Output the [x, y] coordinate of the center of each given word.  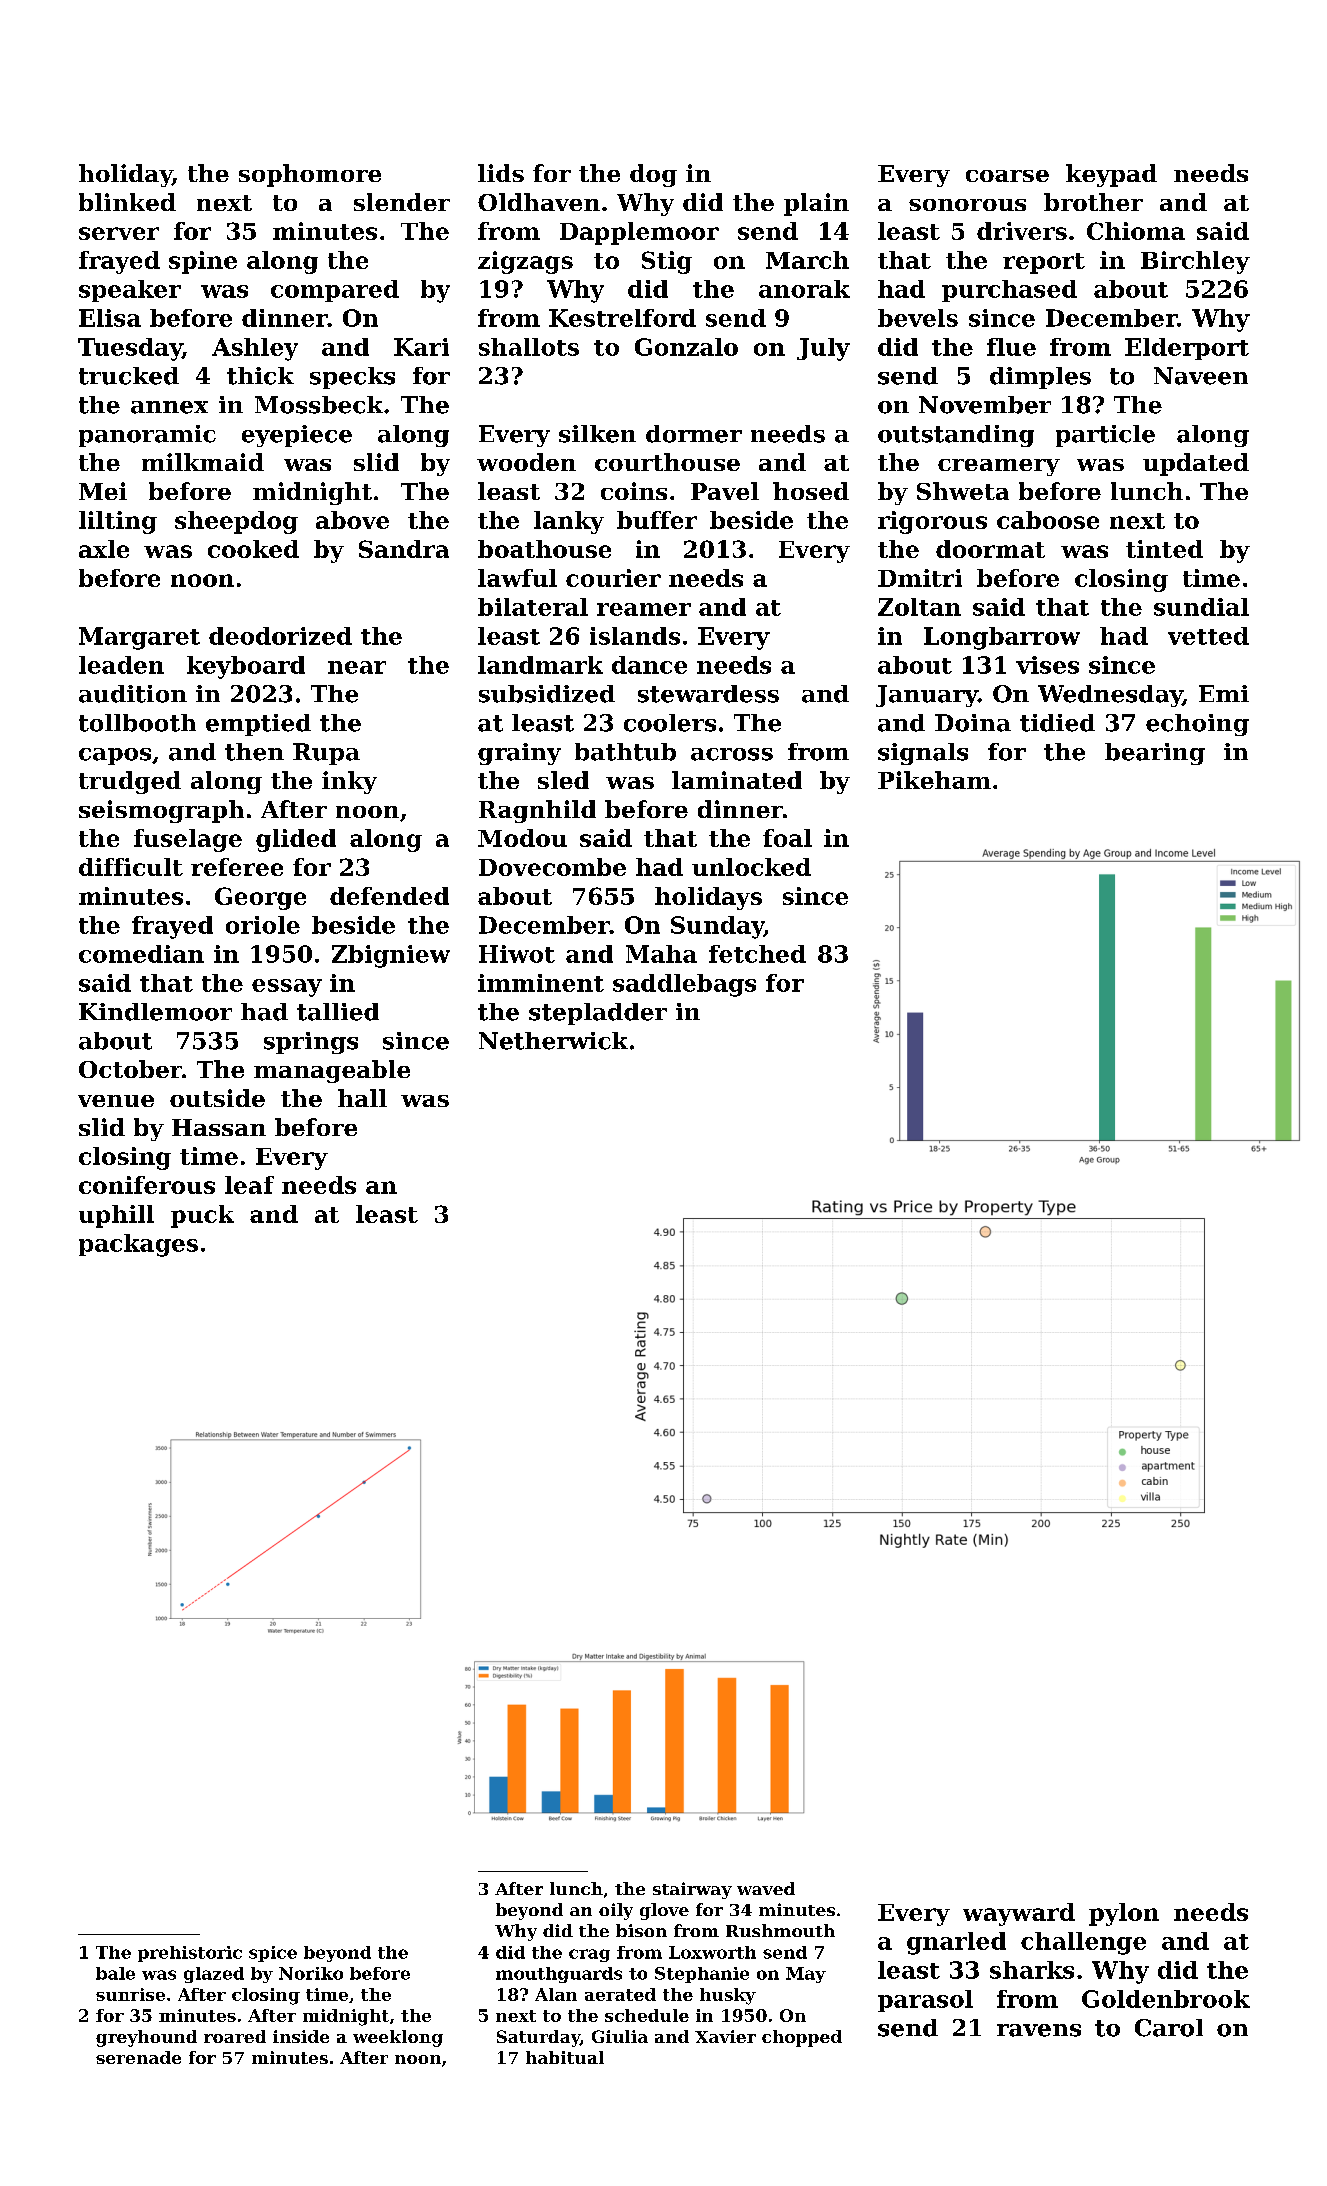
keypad [1111, 175]
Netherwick [553, 1041]
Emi [1224, 693]
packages [138, 1245]
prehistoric [190, 1954]
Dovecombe [552, 867]
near [357, 667]
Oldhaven [539, 202]
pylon [1124, 1914]
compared [335, 291]
